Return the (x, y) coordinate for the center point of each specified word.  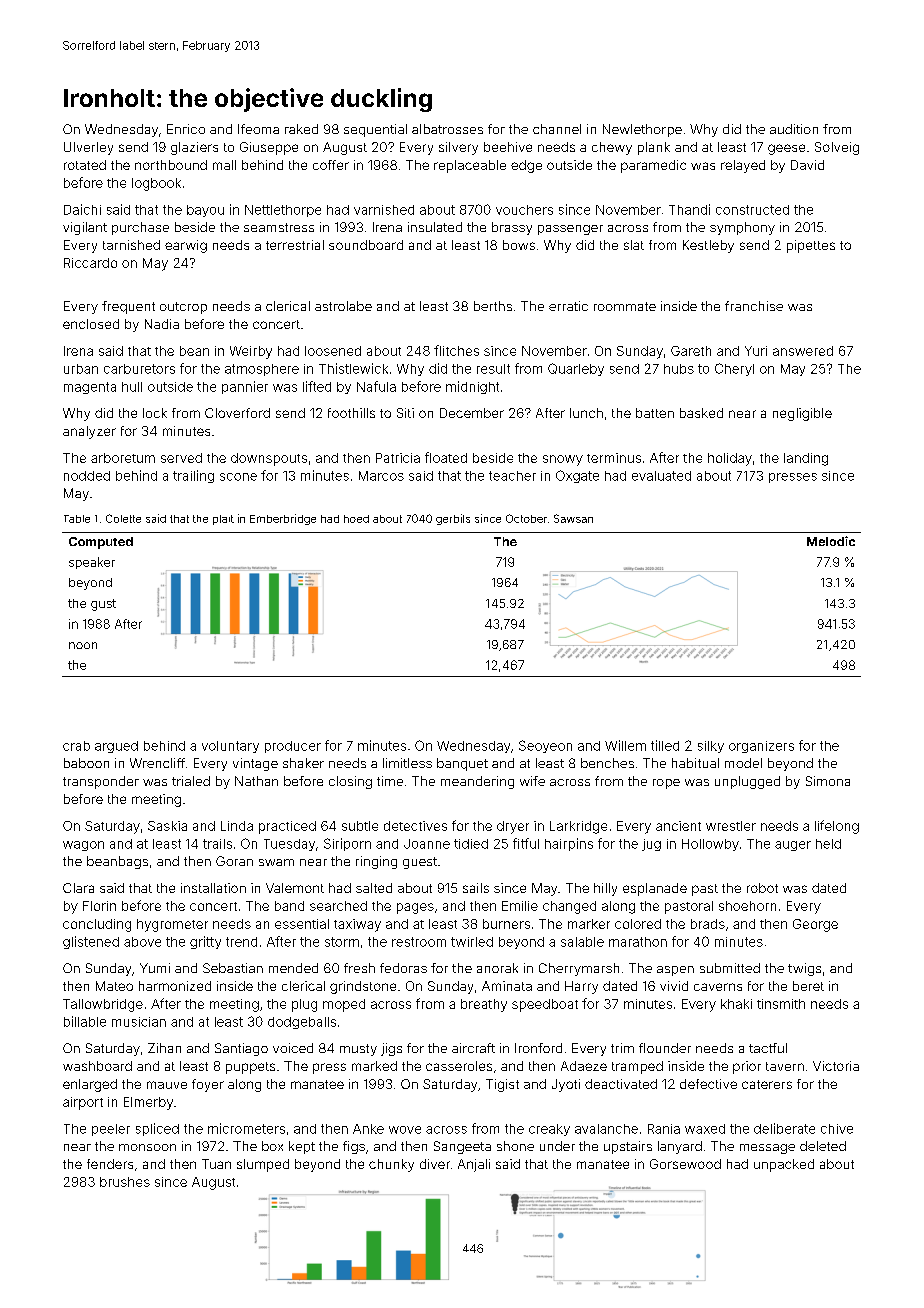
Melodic (831, 541)
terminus (614, 458)
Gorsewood (685, 1164)
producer (293, 747)
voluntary (230, 747)
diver (435, 1164)
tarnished (131, 245)
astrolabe (343, 306)
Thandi (689, 209)
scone (238, 477)
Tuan (216, 1164)
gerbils (453, 519)
